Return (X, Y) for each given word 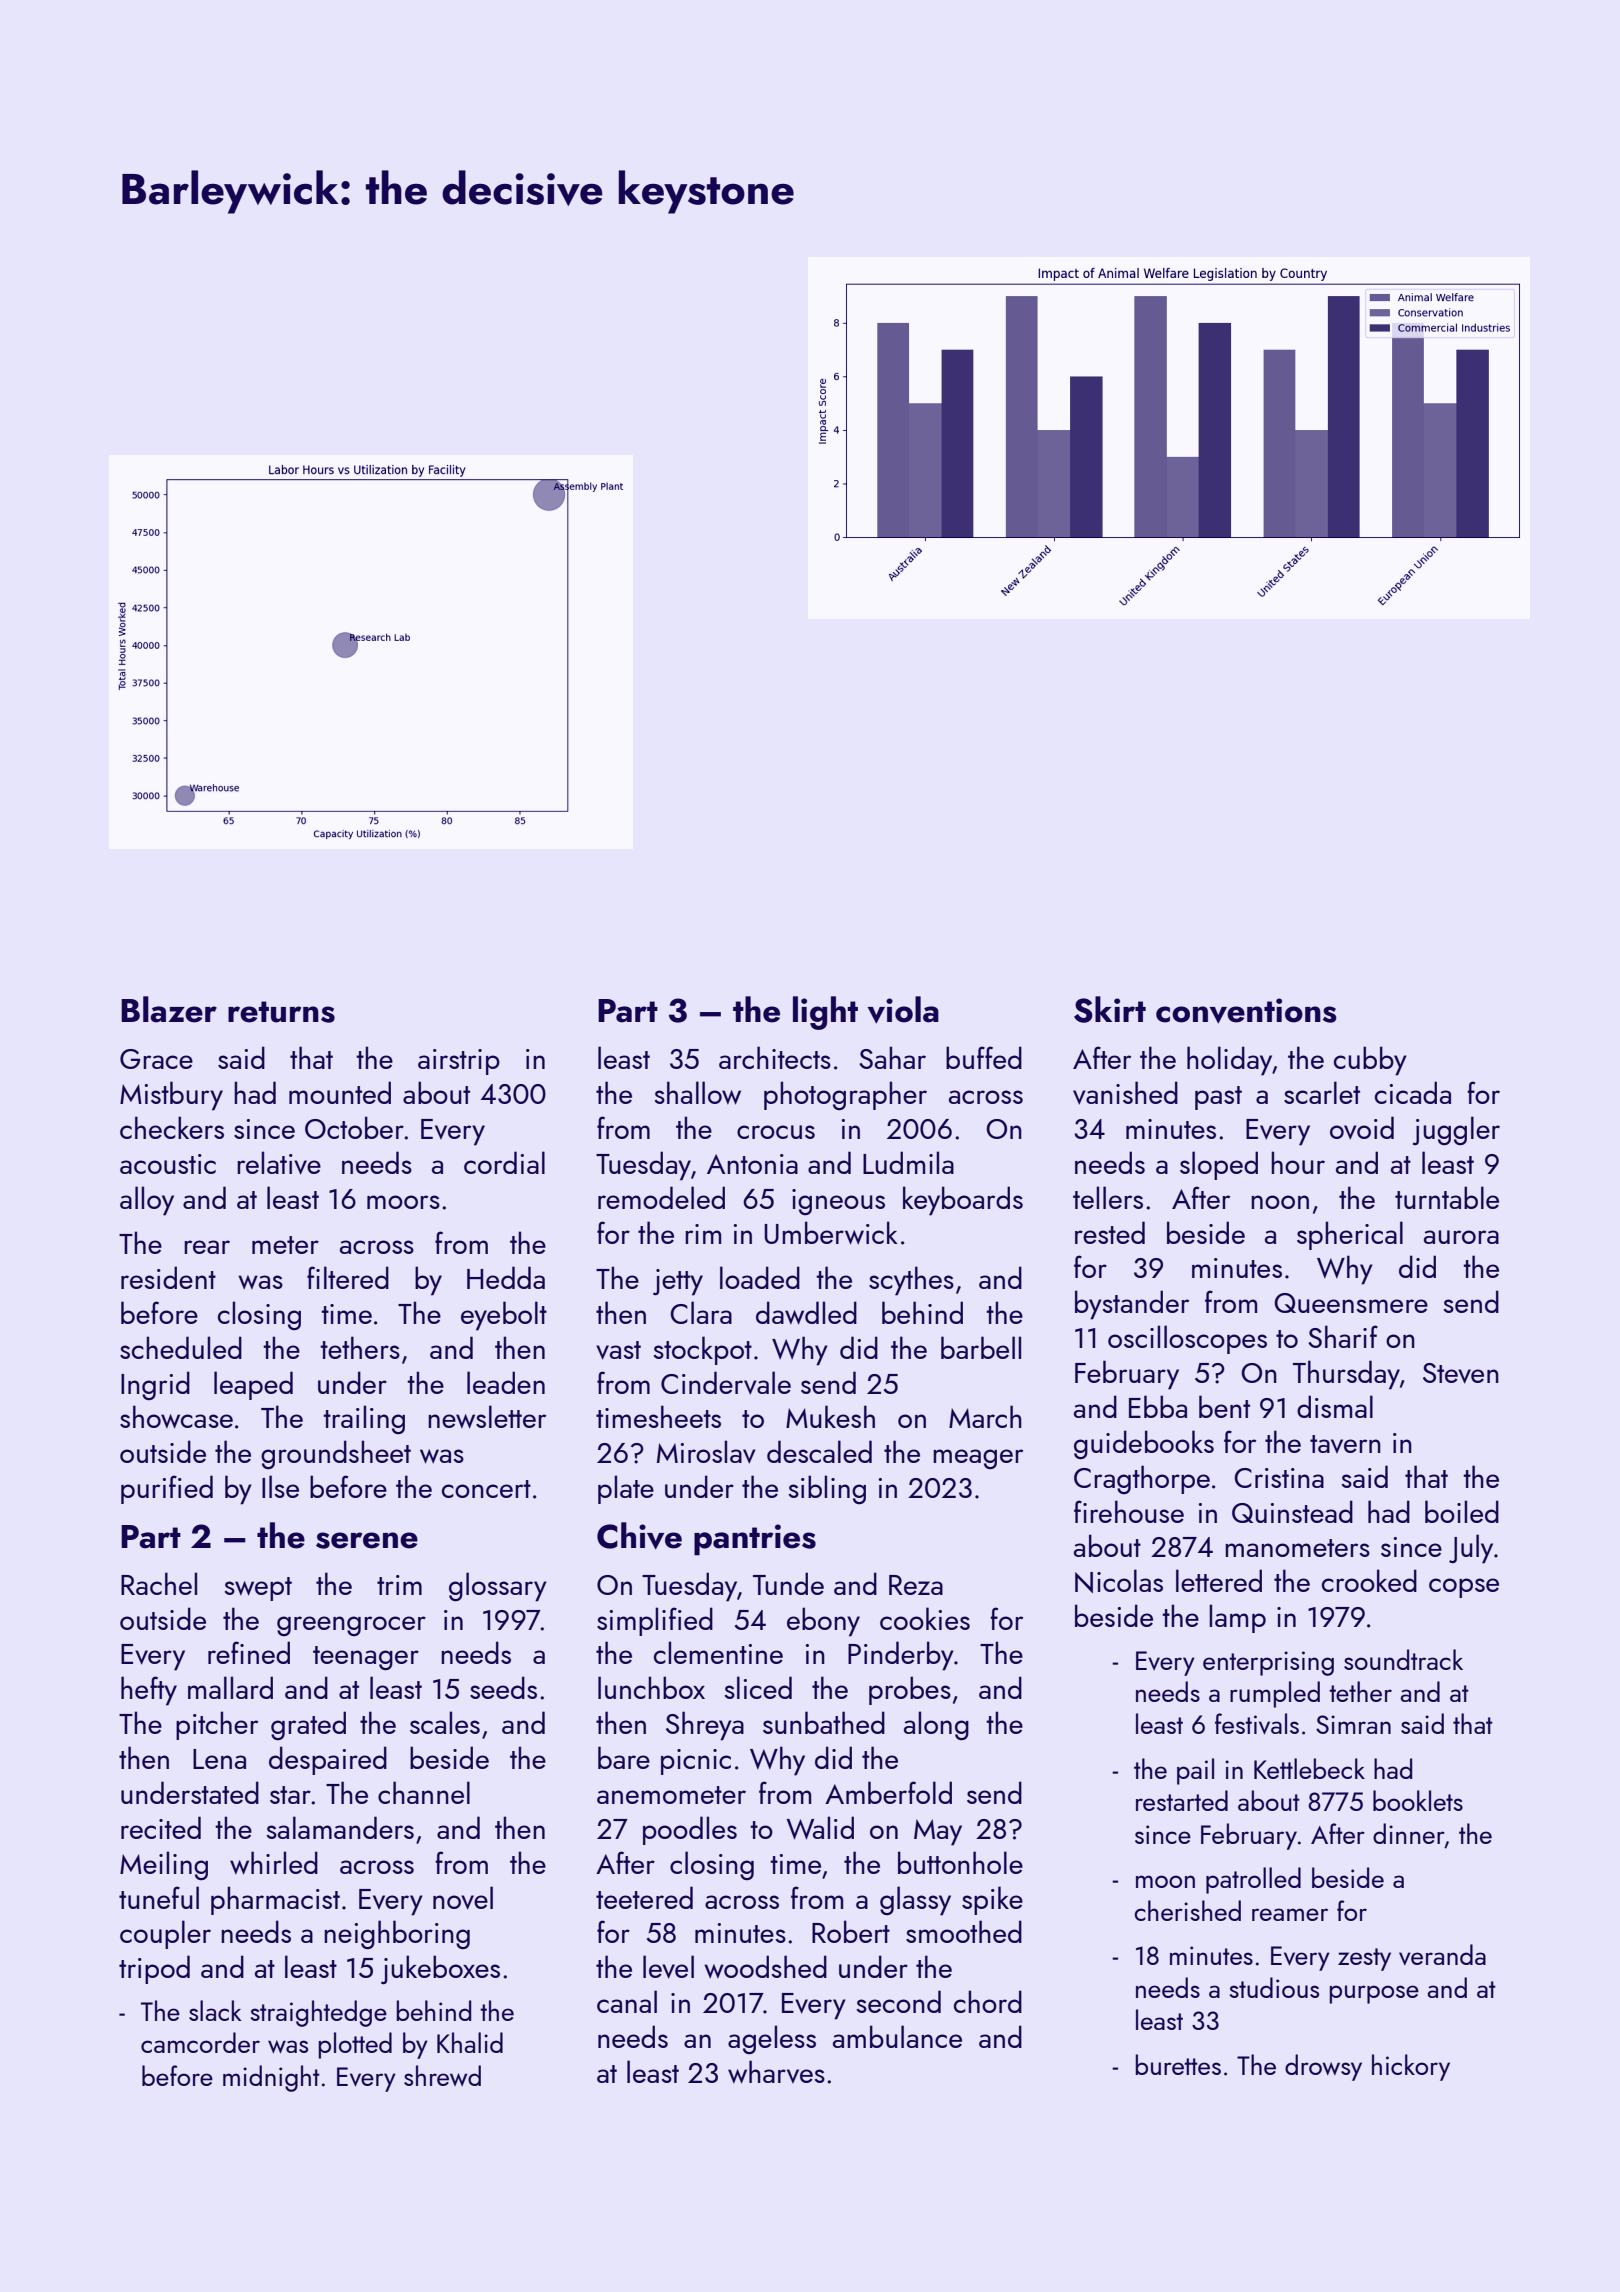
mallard (230, 1687)
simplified (655, 1621)
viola (903, 1010)
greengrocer (351, 1626)
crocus (776, 1132)
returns (281, 1012)
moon (1165, 1881)
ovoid (1362, 1128)
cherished (1187, 1910)
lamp (1237, 1618)
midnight (271, 2078)
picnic (696, 1762)
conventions (1246, 1011)
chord (988, 2001)
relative (279, 1163)
